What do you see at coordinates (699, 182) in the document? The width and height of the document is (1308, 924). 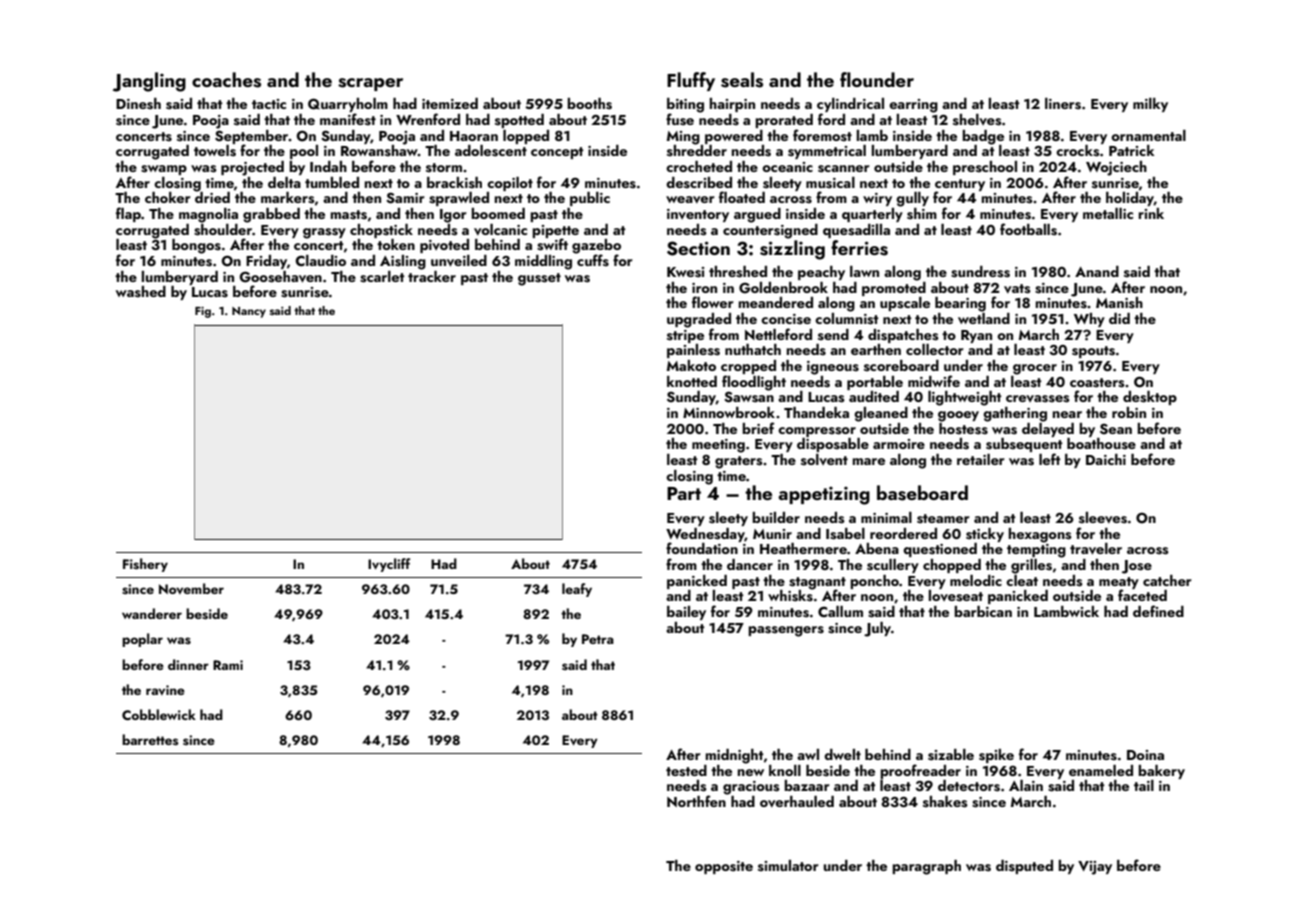 I see `described` at bounding box center [699, 182].
